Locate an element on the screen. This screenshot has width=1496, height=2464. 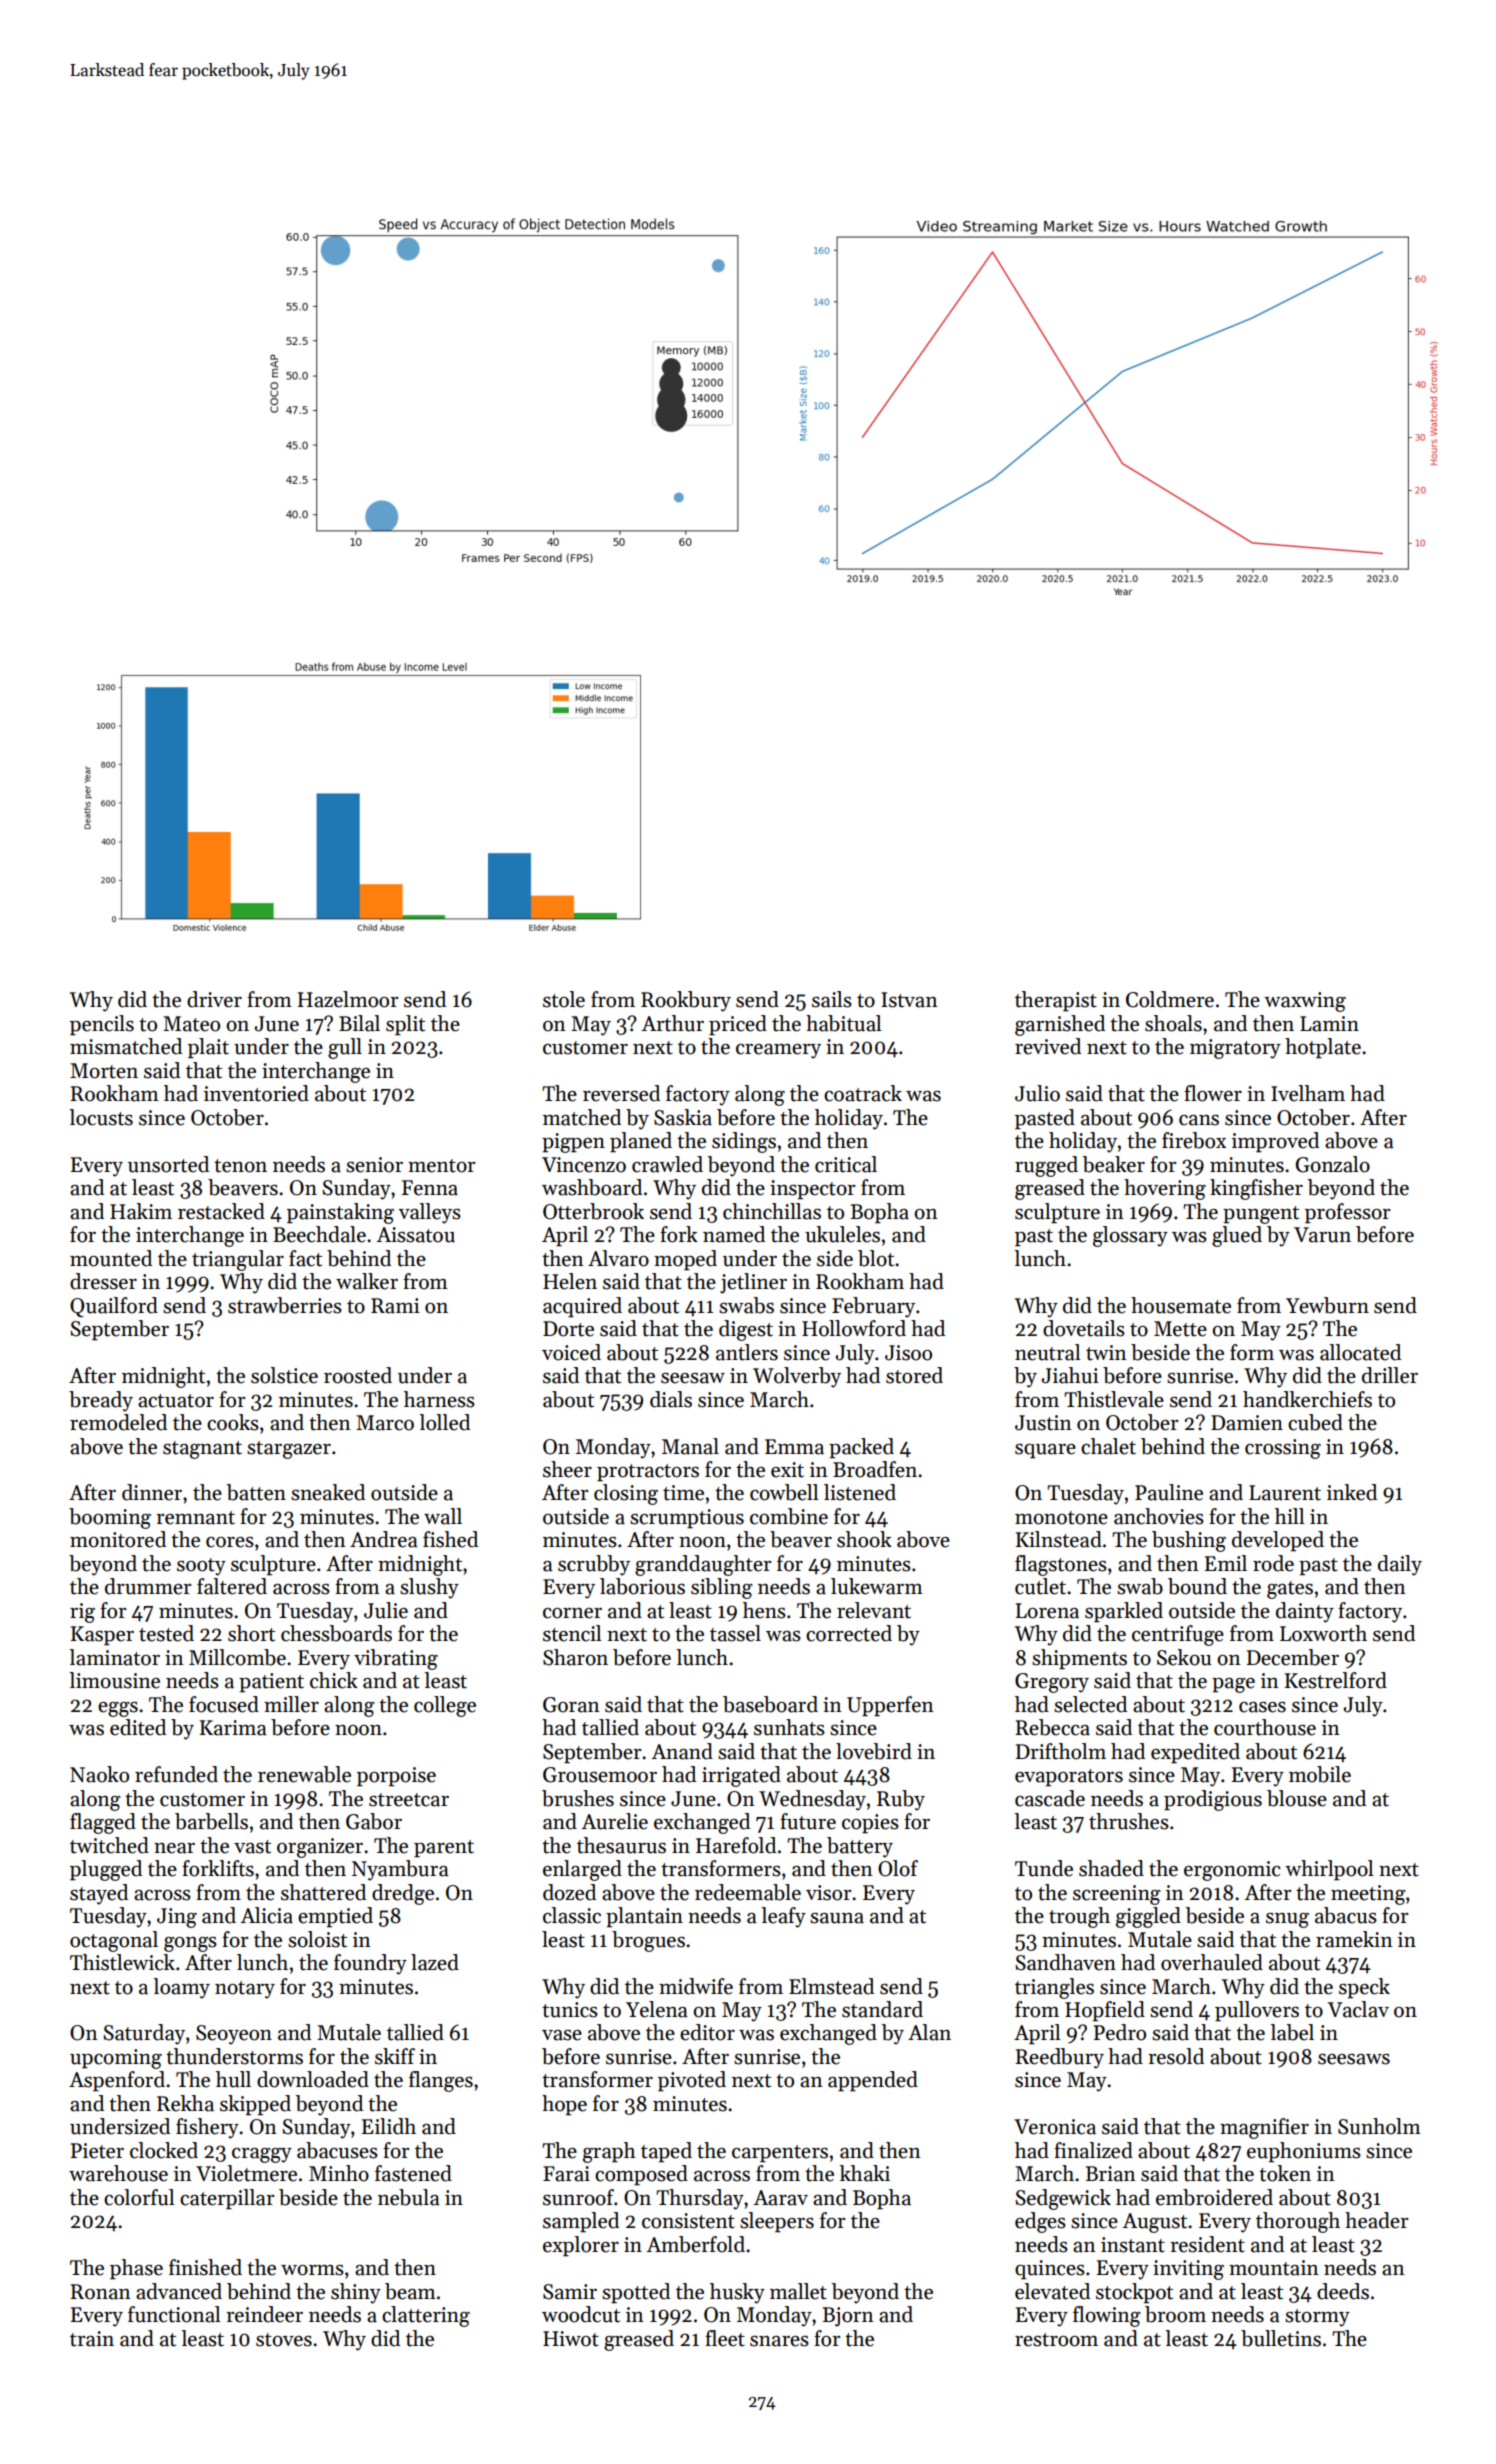
Coldmere is located at coordinates (1170, 999).
